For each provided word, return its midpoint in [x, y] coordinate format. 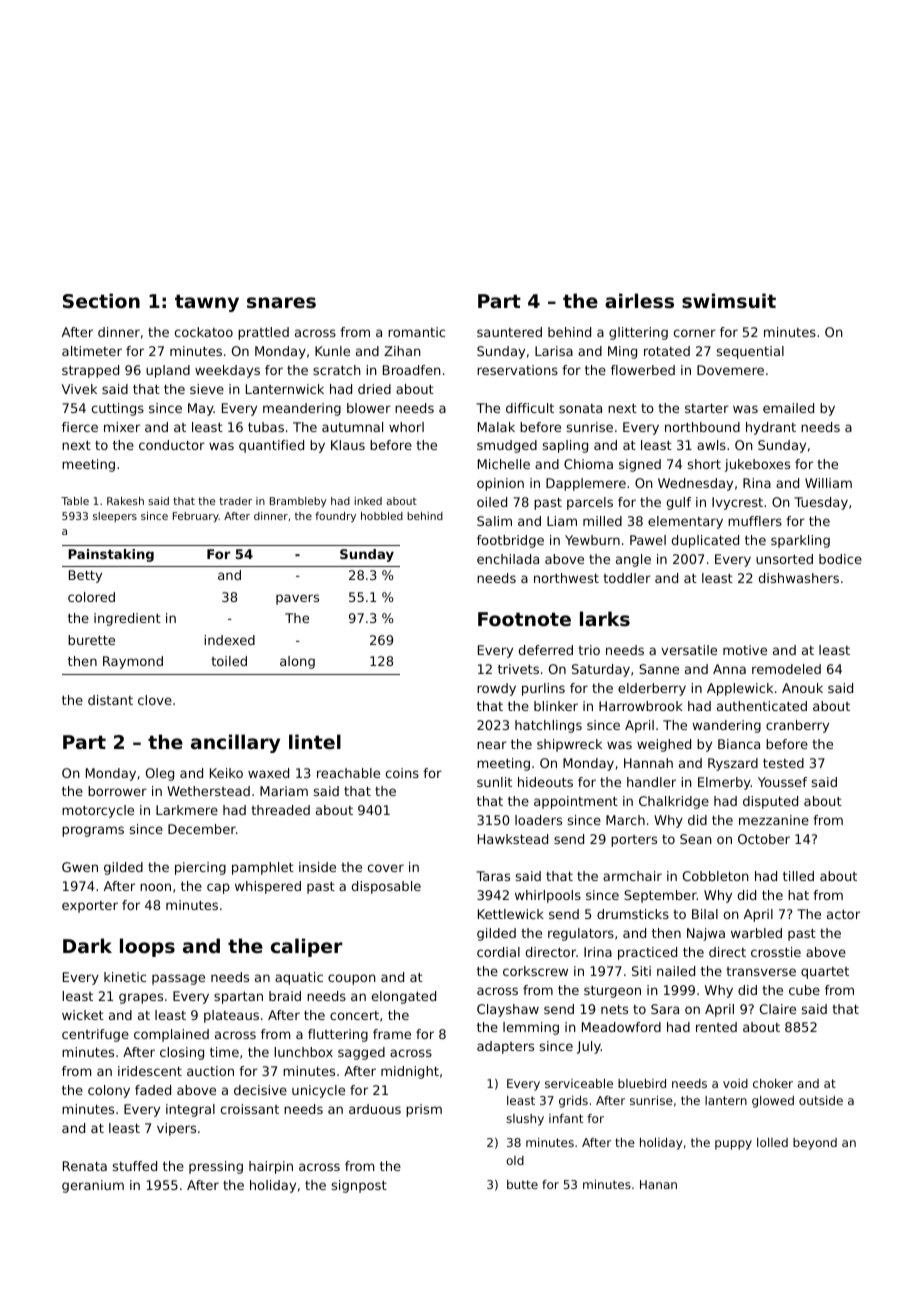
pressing [216, 1167]
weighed [664, 745]
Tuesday [821, 503]
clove [155, 700]
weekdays [227, 371]
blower [369, 408]
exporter [90, 907]
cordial [498, 952]
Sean [696, 839]
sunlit [494, 782]
